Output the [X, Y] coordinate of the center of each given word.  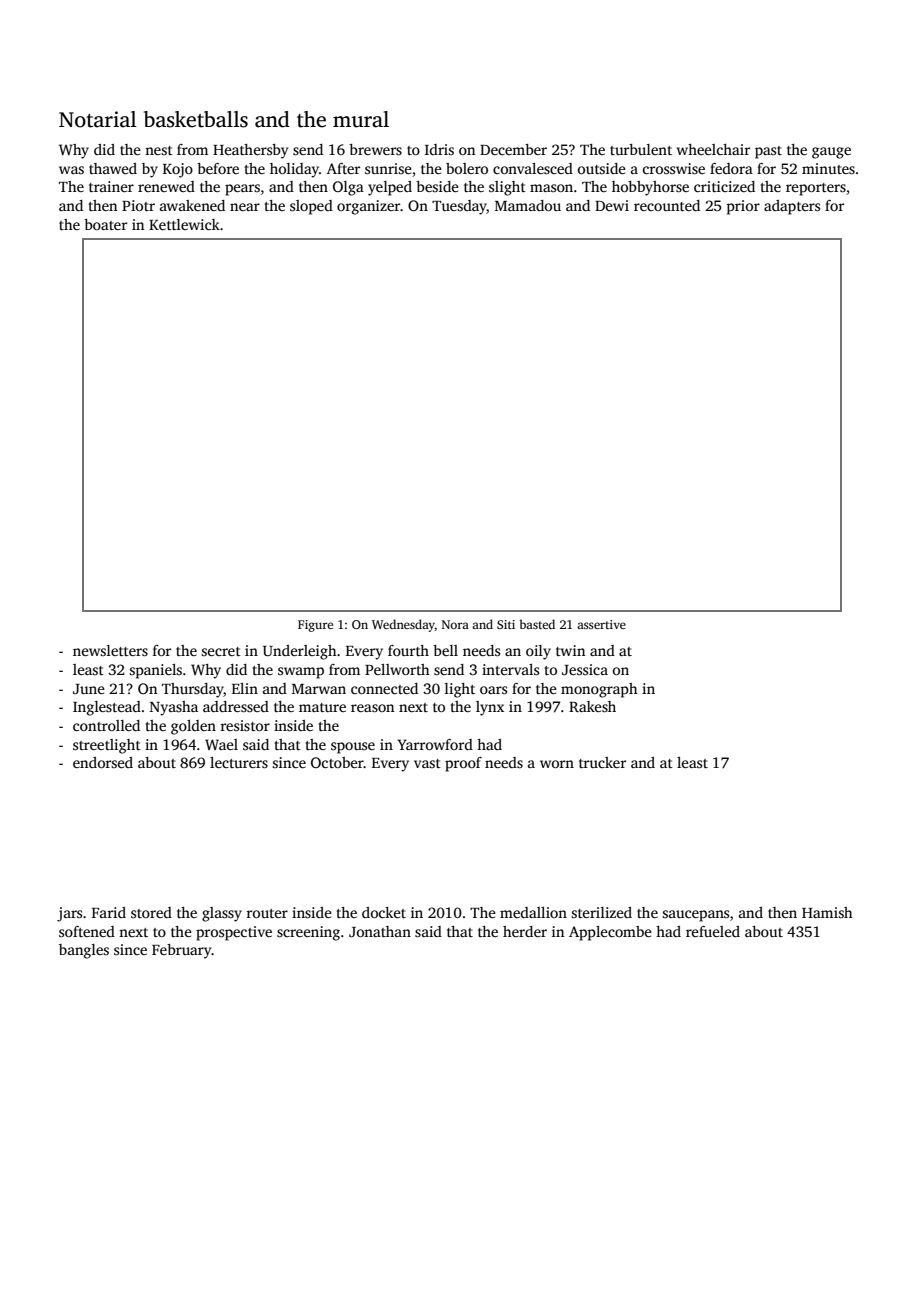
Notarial [98, 119]
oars [493, 690]
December [513, 149]
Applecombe [610, 933]
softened [87, 931]
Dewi [612, 205]
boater [105, 224]
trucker [602, 762]
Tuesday [459, 207]
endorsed [103, 762]
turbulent [641, 149]
